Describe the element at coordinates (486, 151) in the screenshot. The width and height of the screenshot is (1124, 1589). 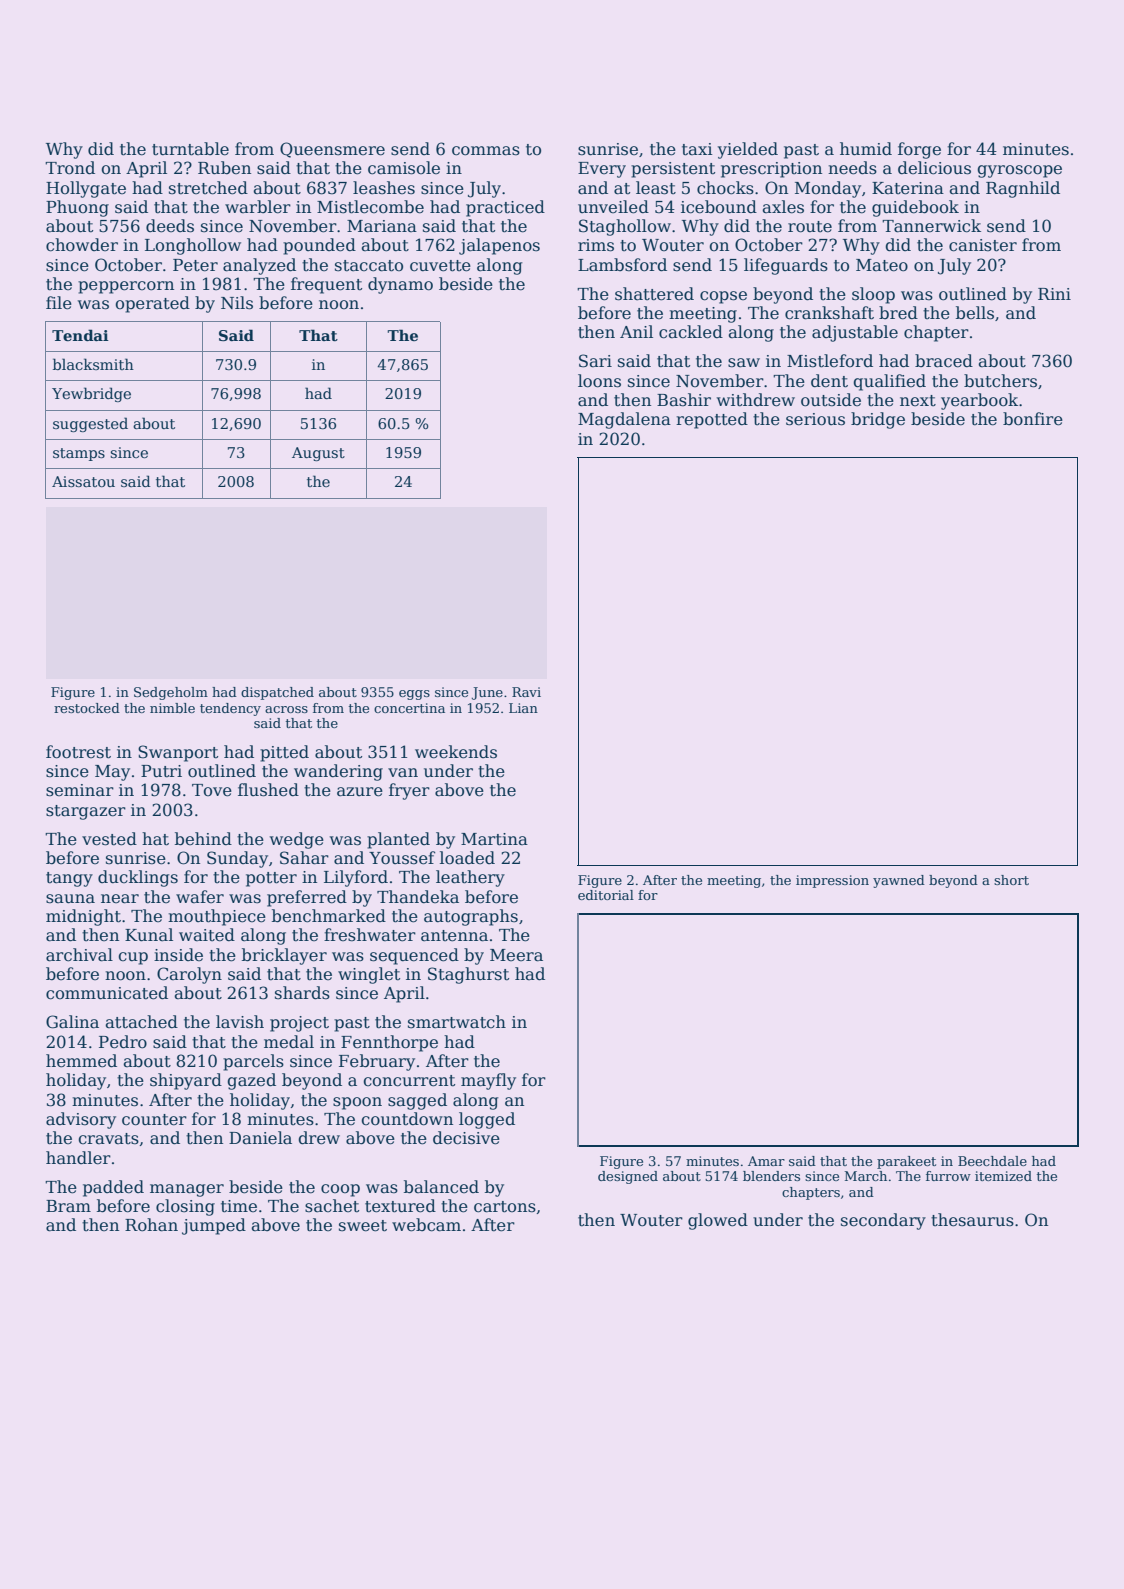
I see `commas` at that location.
